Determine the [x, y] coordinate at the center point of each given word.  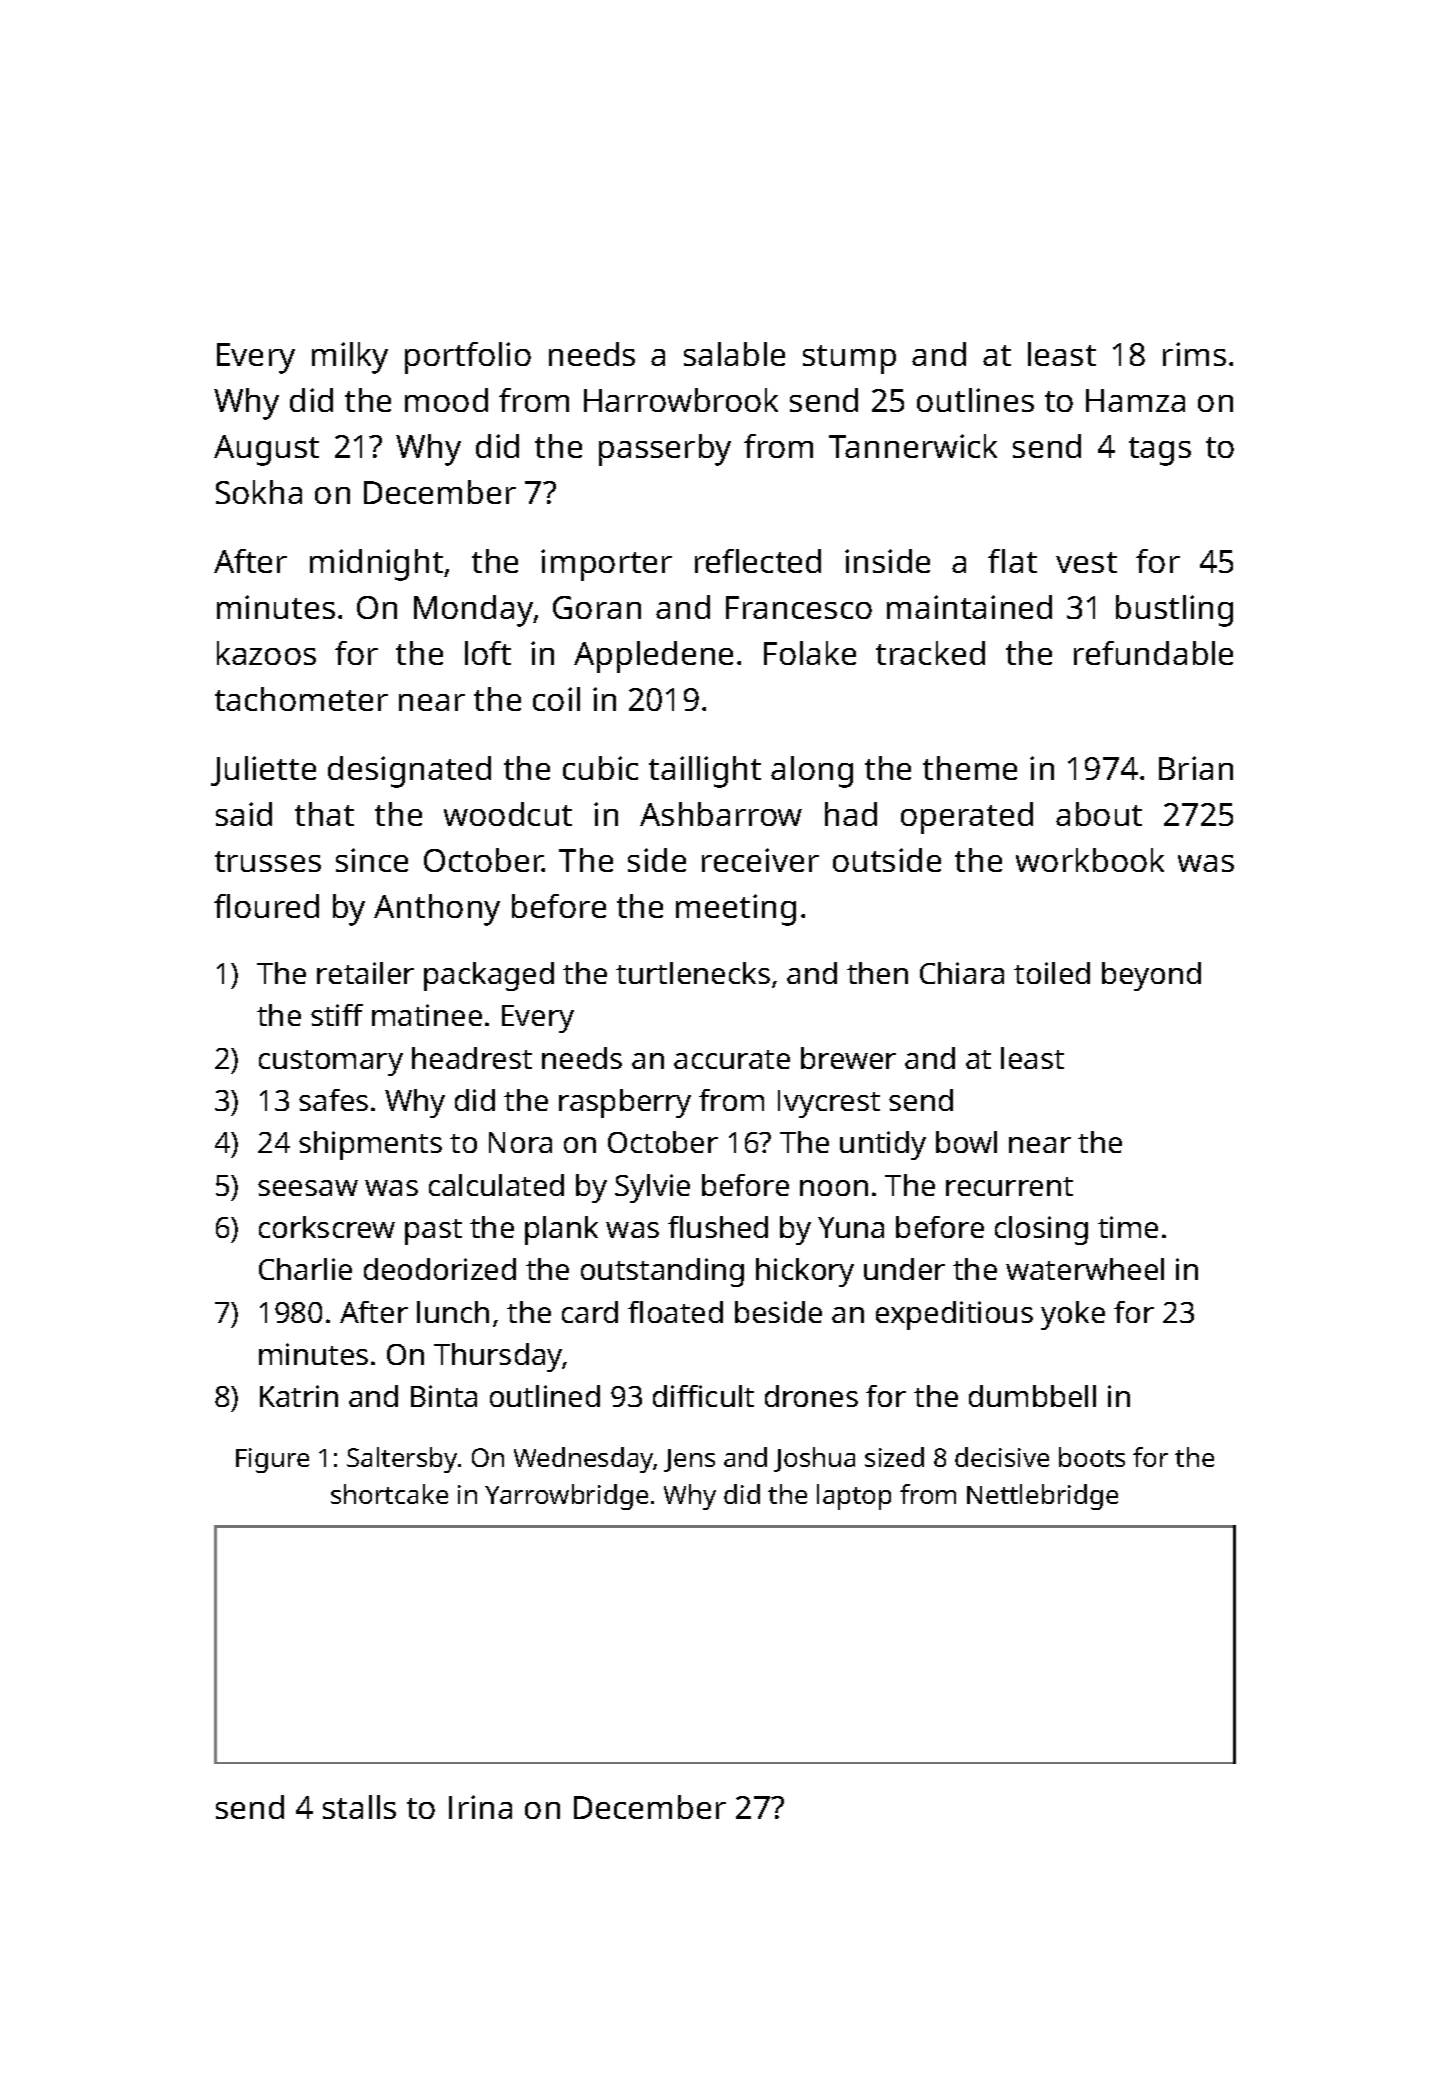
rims [1194, 354]
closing [1041, 1230]
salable [734, 354]
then [877, 973]
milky [350, 358]
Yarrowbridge [566, 1497]
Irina [480, 1807]
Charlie [305, 1269]
